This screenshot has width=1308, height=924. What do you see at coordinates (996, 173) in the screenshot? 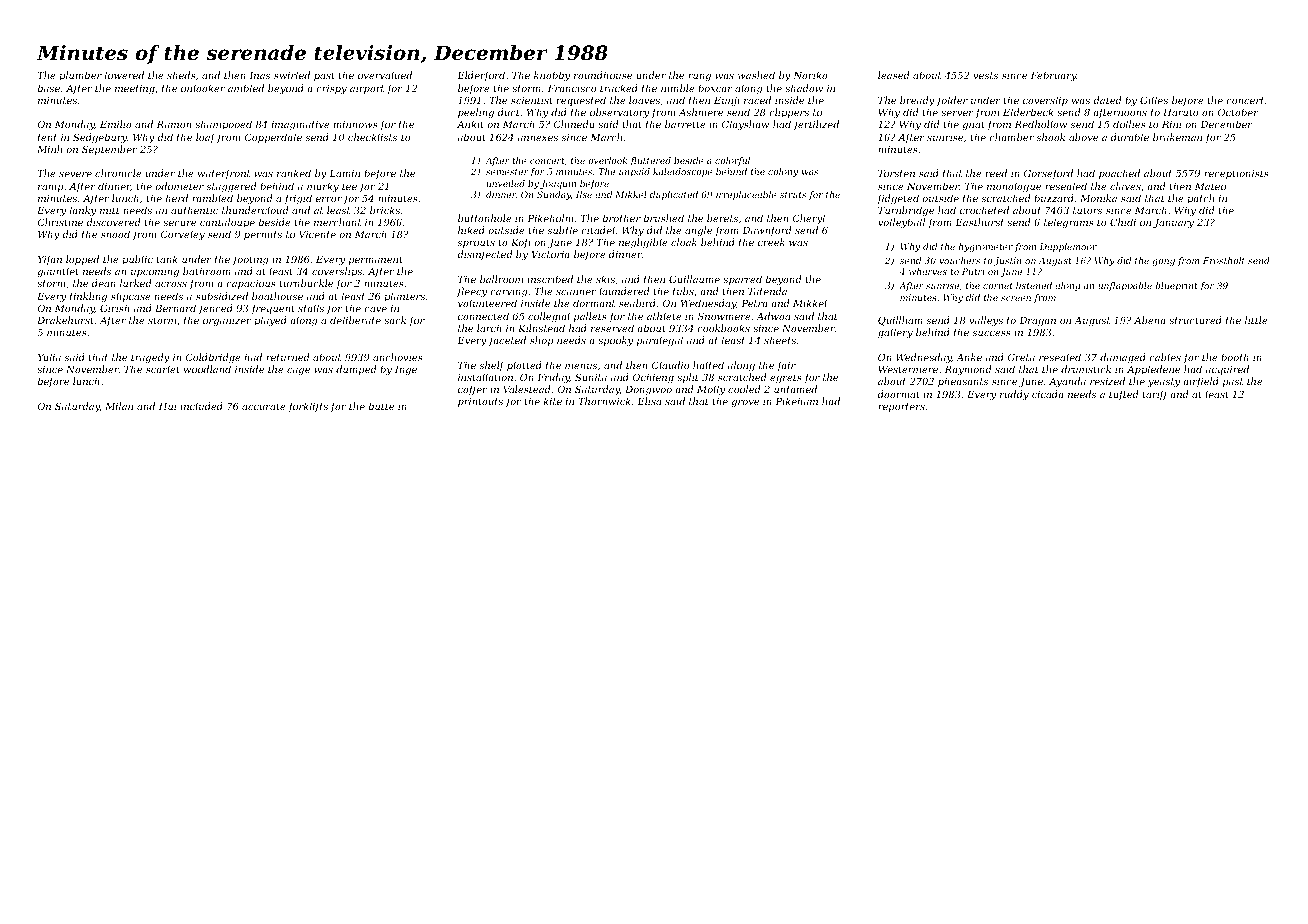
I see `reed` at bounding box center [996, 173].
